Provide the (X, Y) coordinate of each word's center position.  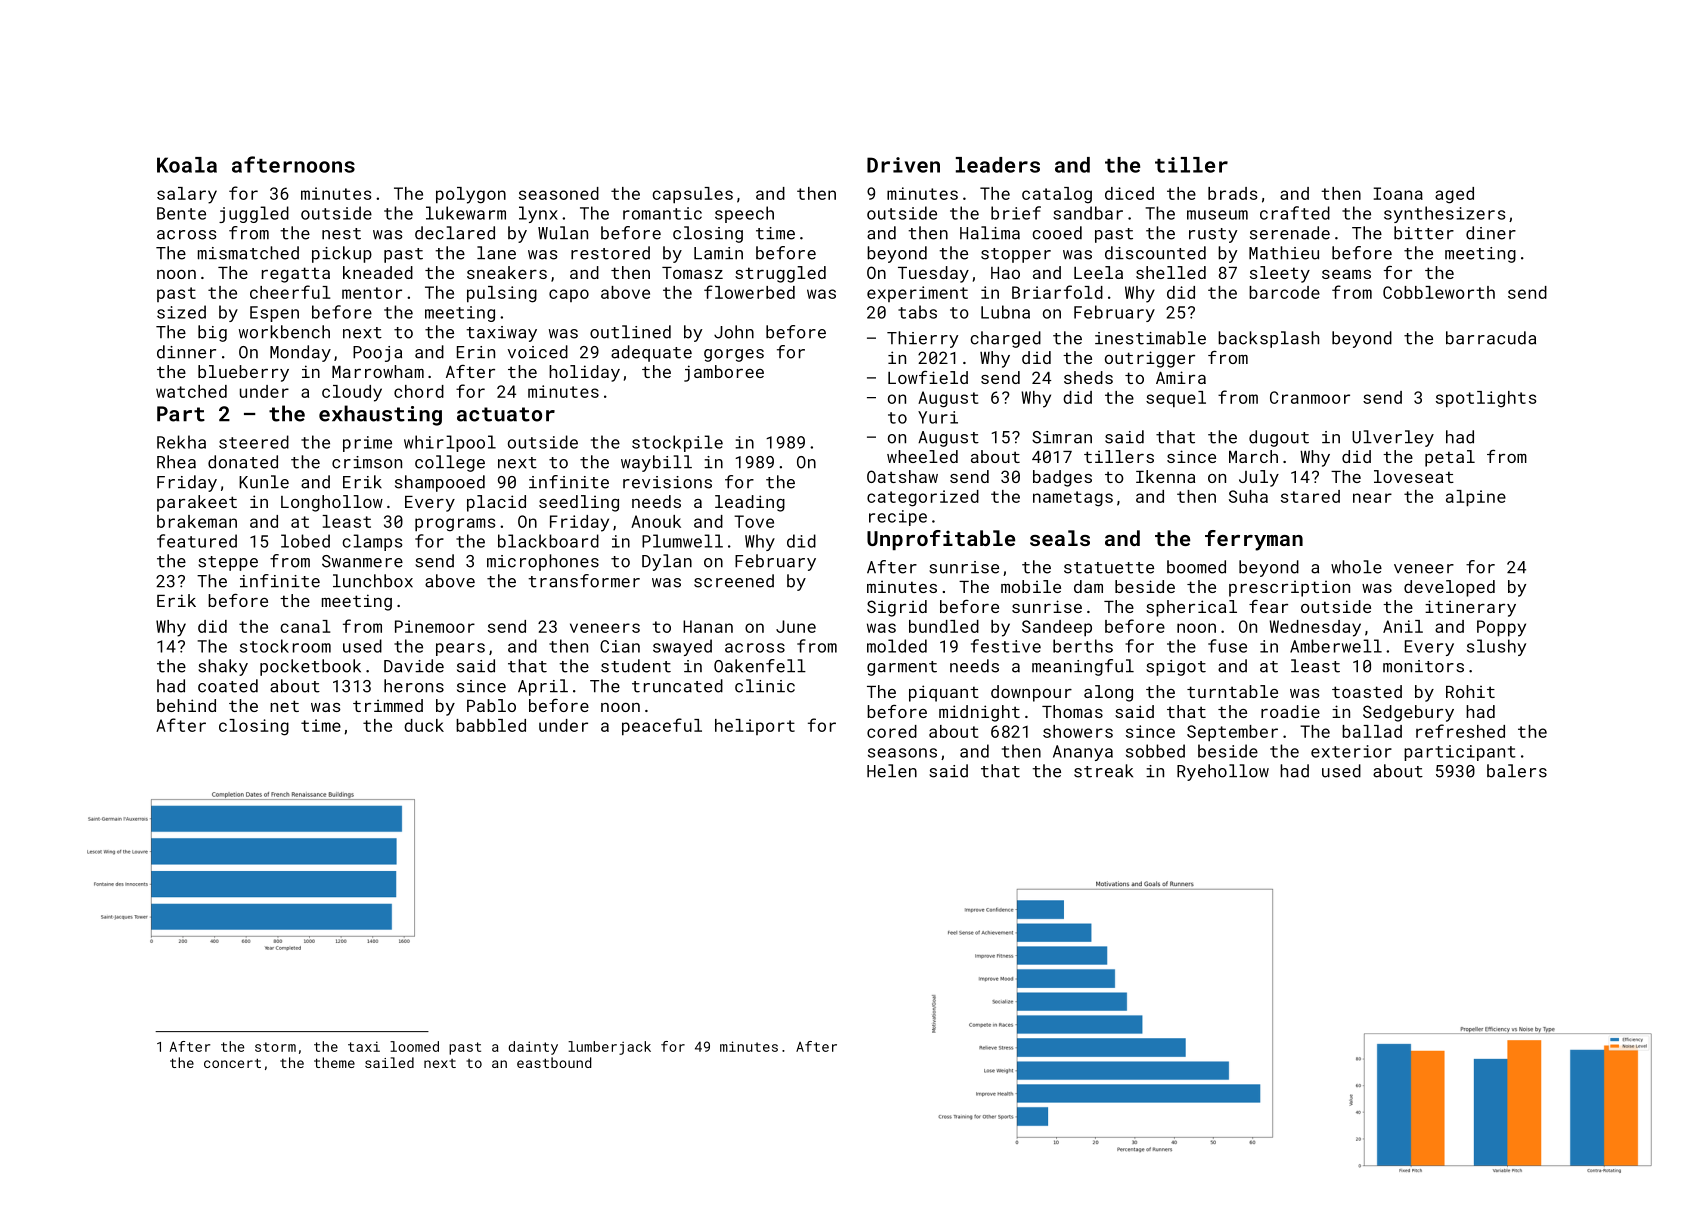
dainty (533, 1048)
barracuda (1491, 338)
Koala (187, 165)
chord (419, 391)
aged (1454, 195)
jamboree (724, 373)
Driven (903, 165)
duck (424, 725)
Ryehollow (1223, 772)
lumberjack (609, 1048)
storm (275, 1047)
